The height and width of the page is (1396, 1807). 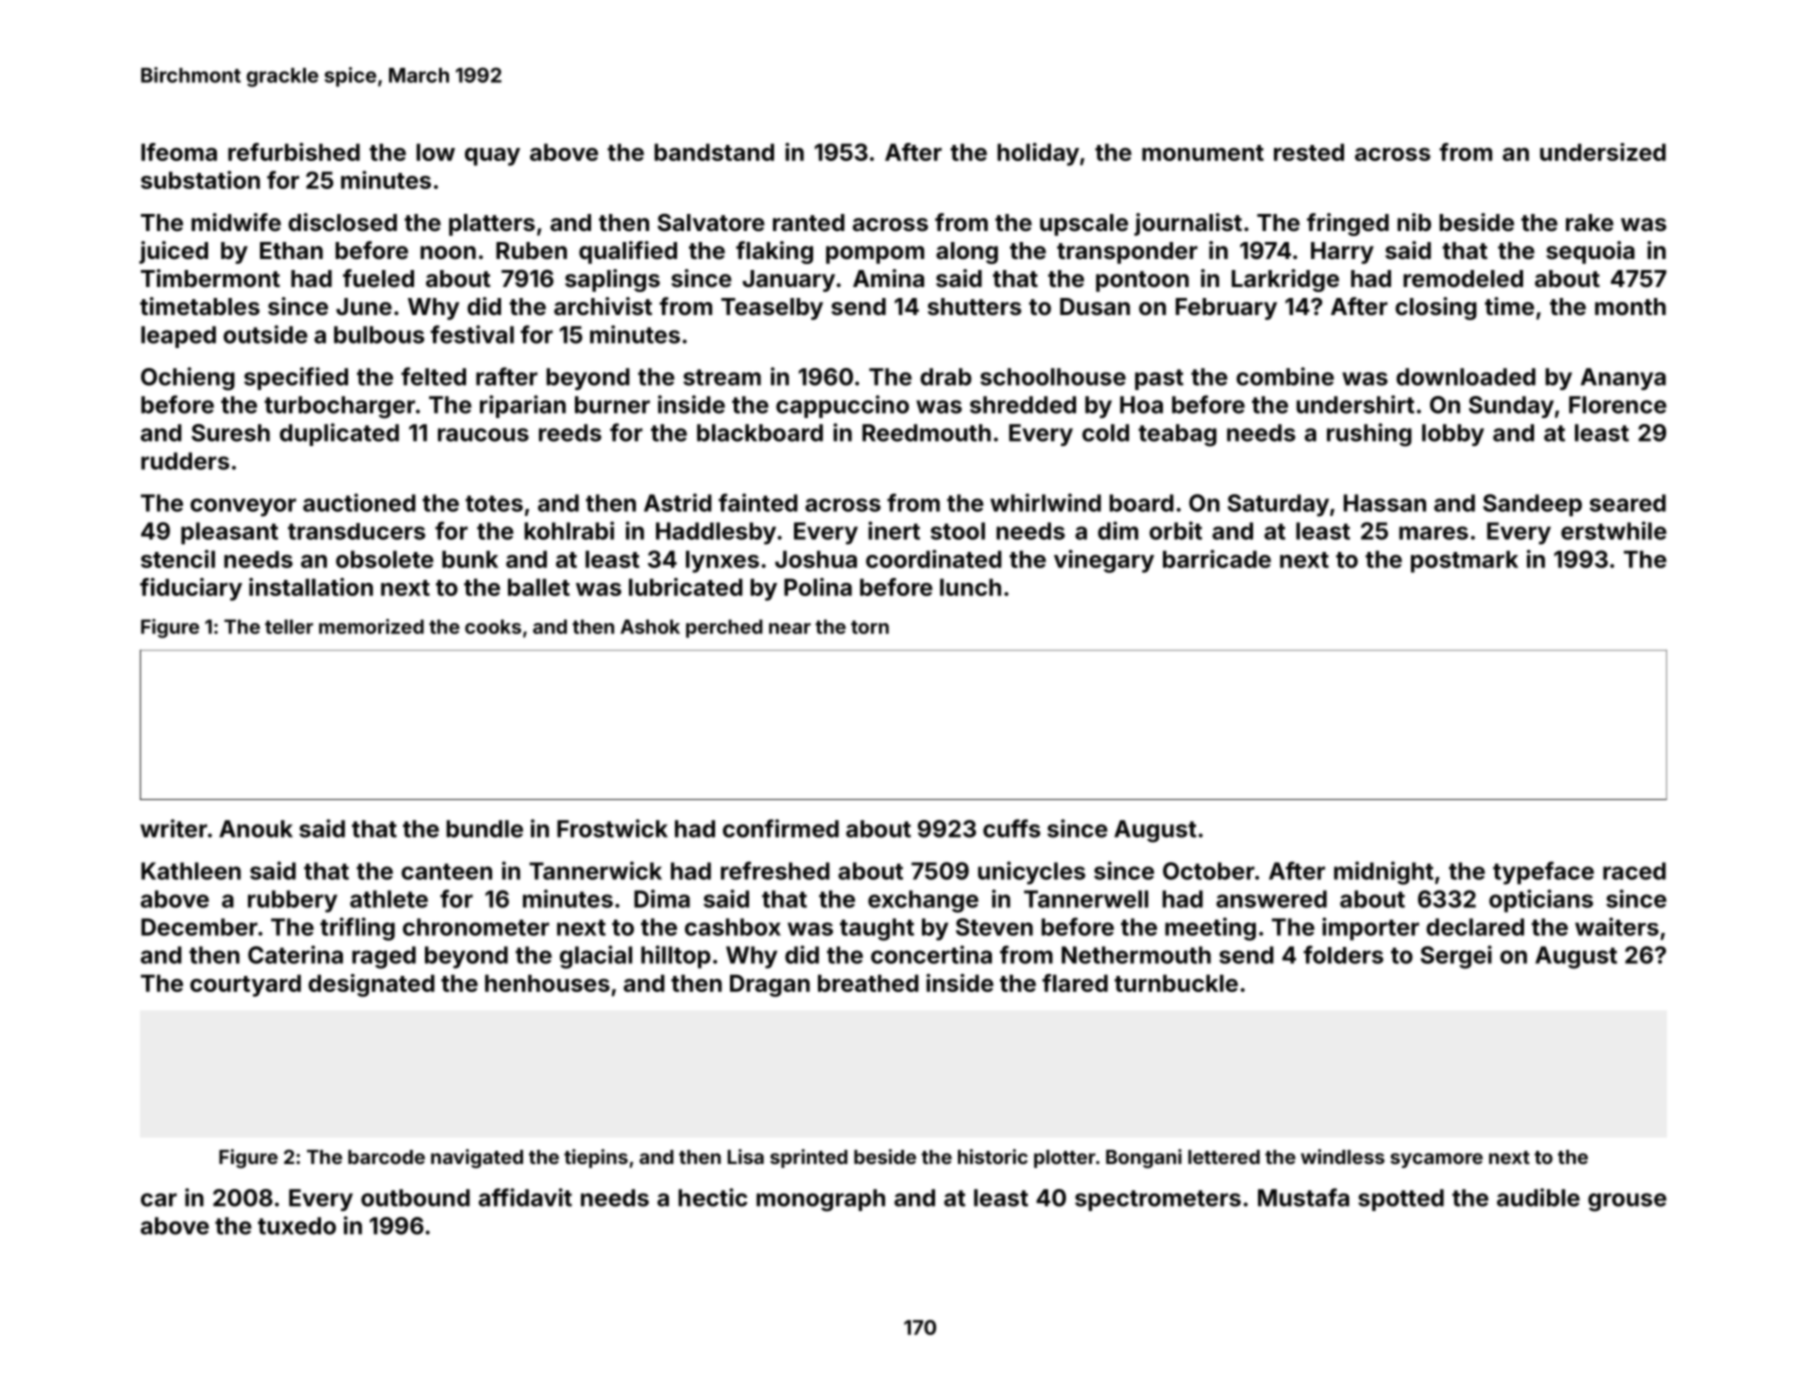 What do you see at coordinates (159, 1200) in the page?
I see `car` at bounding box center [159, 1200].
